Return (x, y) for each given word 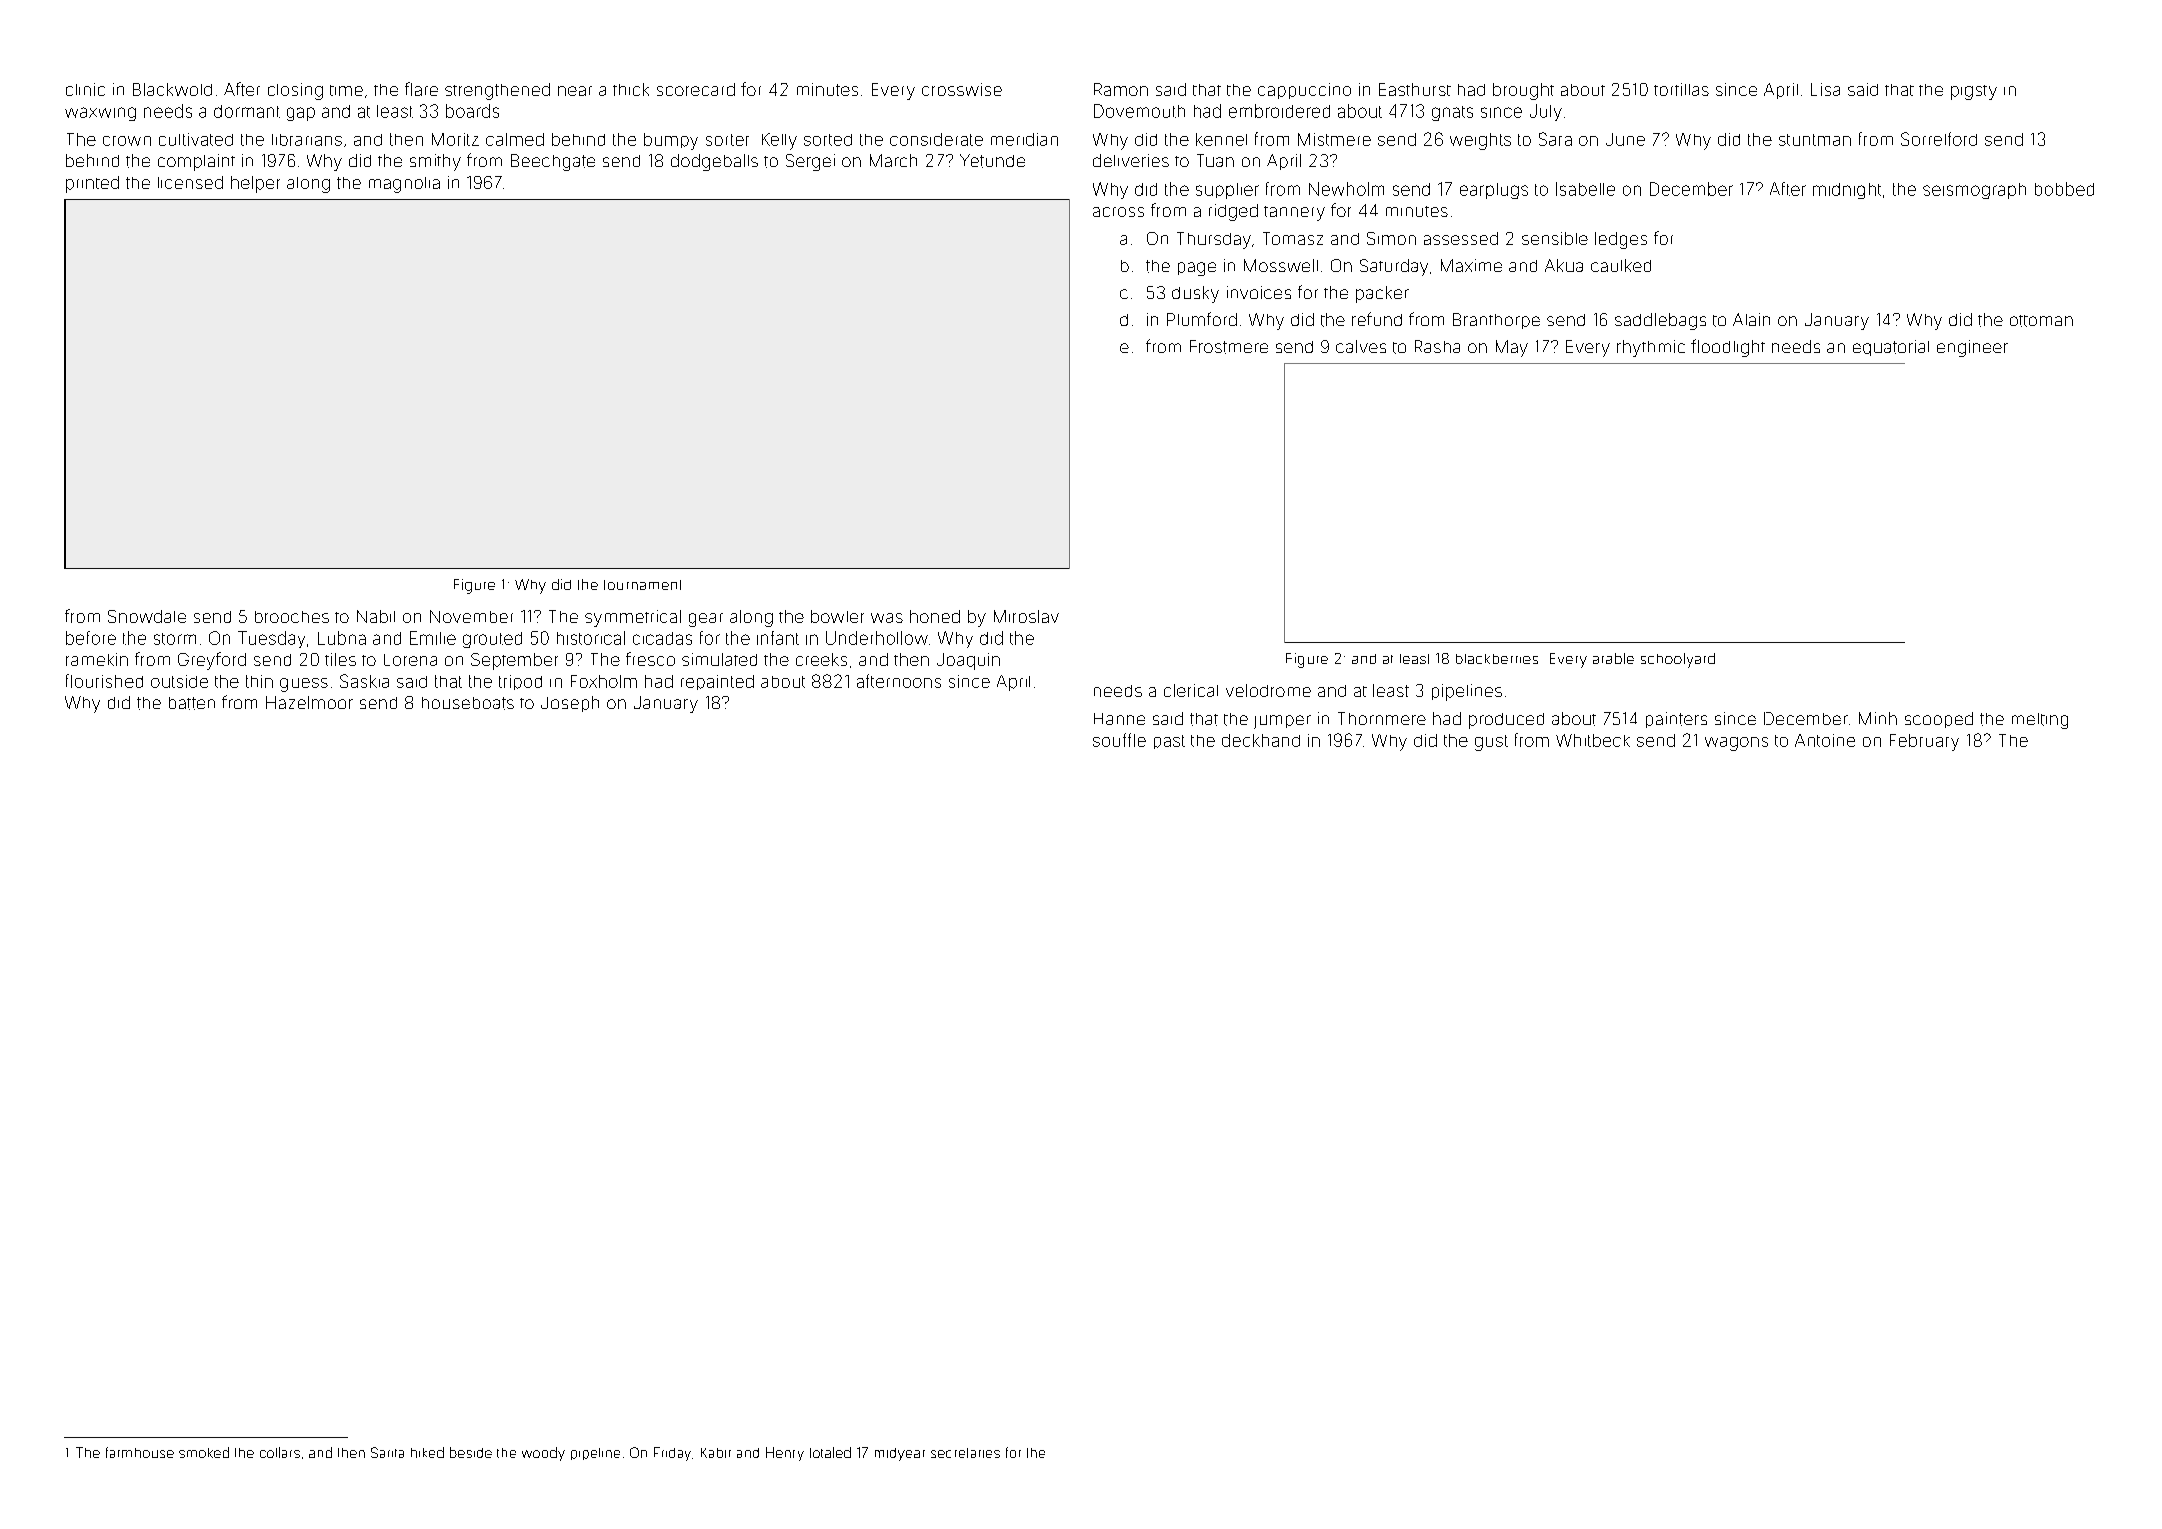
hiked (427, 1452)
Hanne (1119, 719)
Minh (1878, 718)
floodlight (1728, 348)
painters (1676, 720)
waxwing (100, 114)
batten (192, 703)
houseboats (468, 703)
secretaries (965, 1453)
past (1169, 742)
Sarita (387, 1452)
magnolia (404, 185)
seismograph (1974, 191)
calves (1361, 346)
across (1118, 212)
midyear (900, 1454)
